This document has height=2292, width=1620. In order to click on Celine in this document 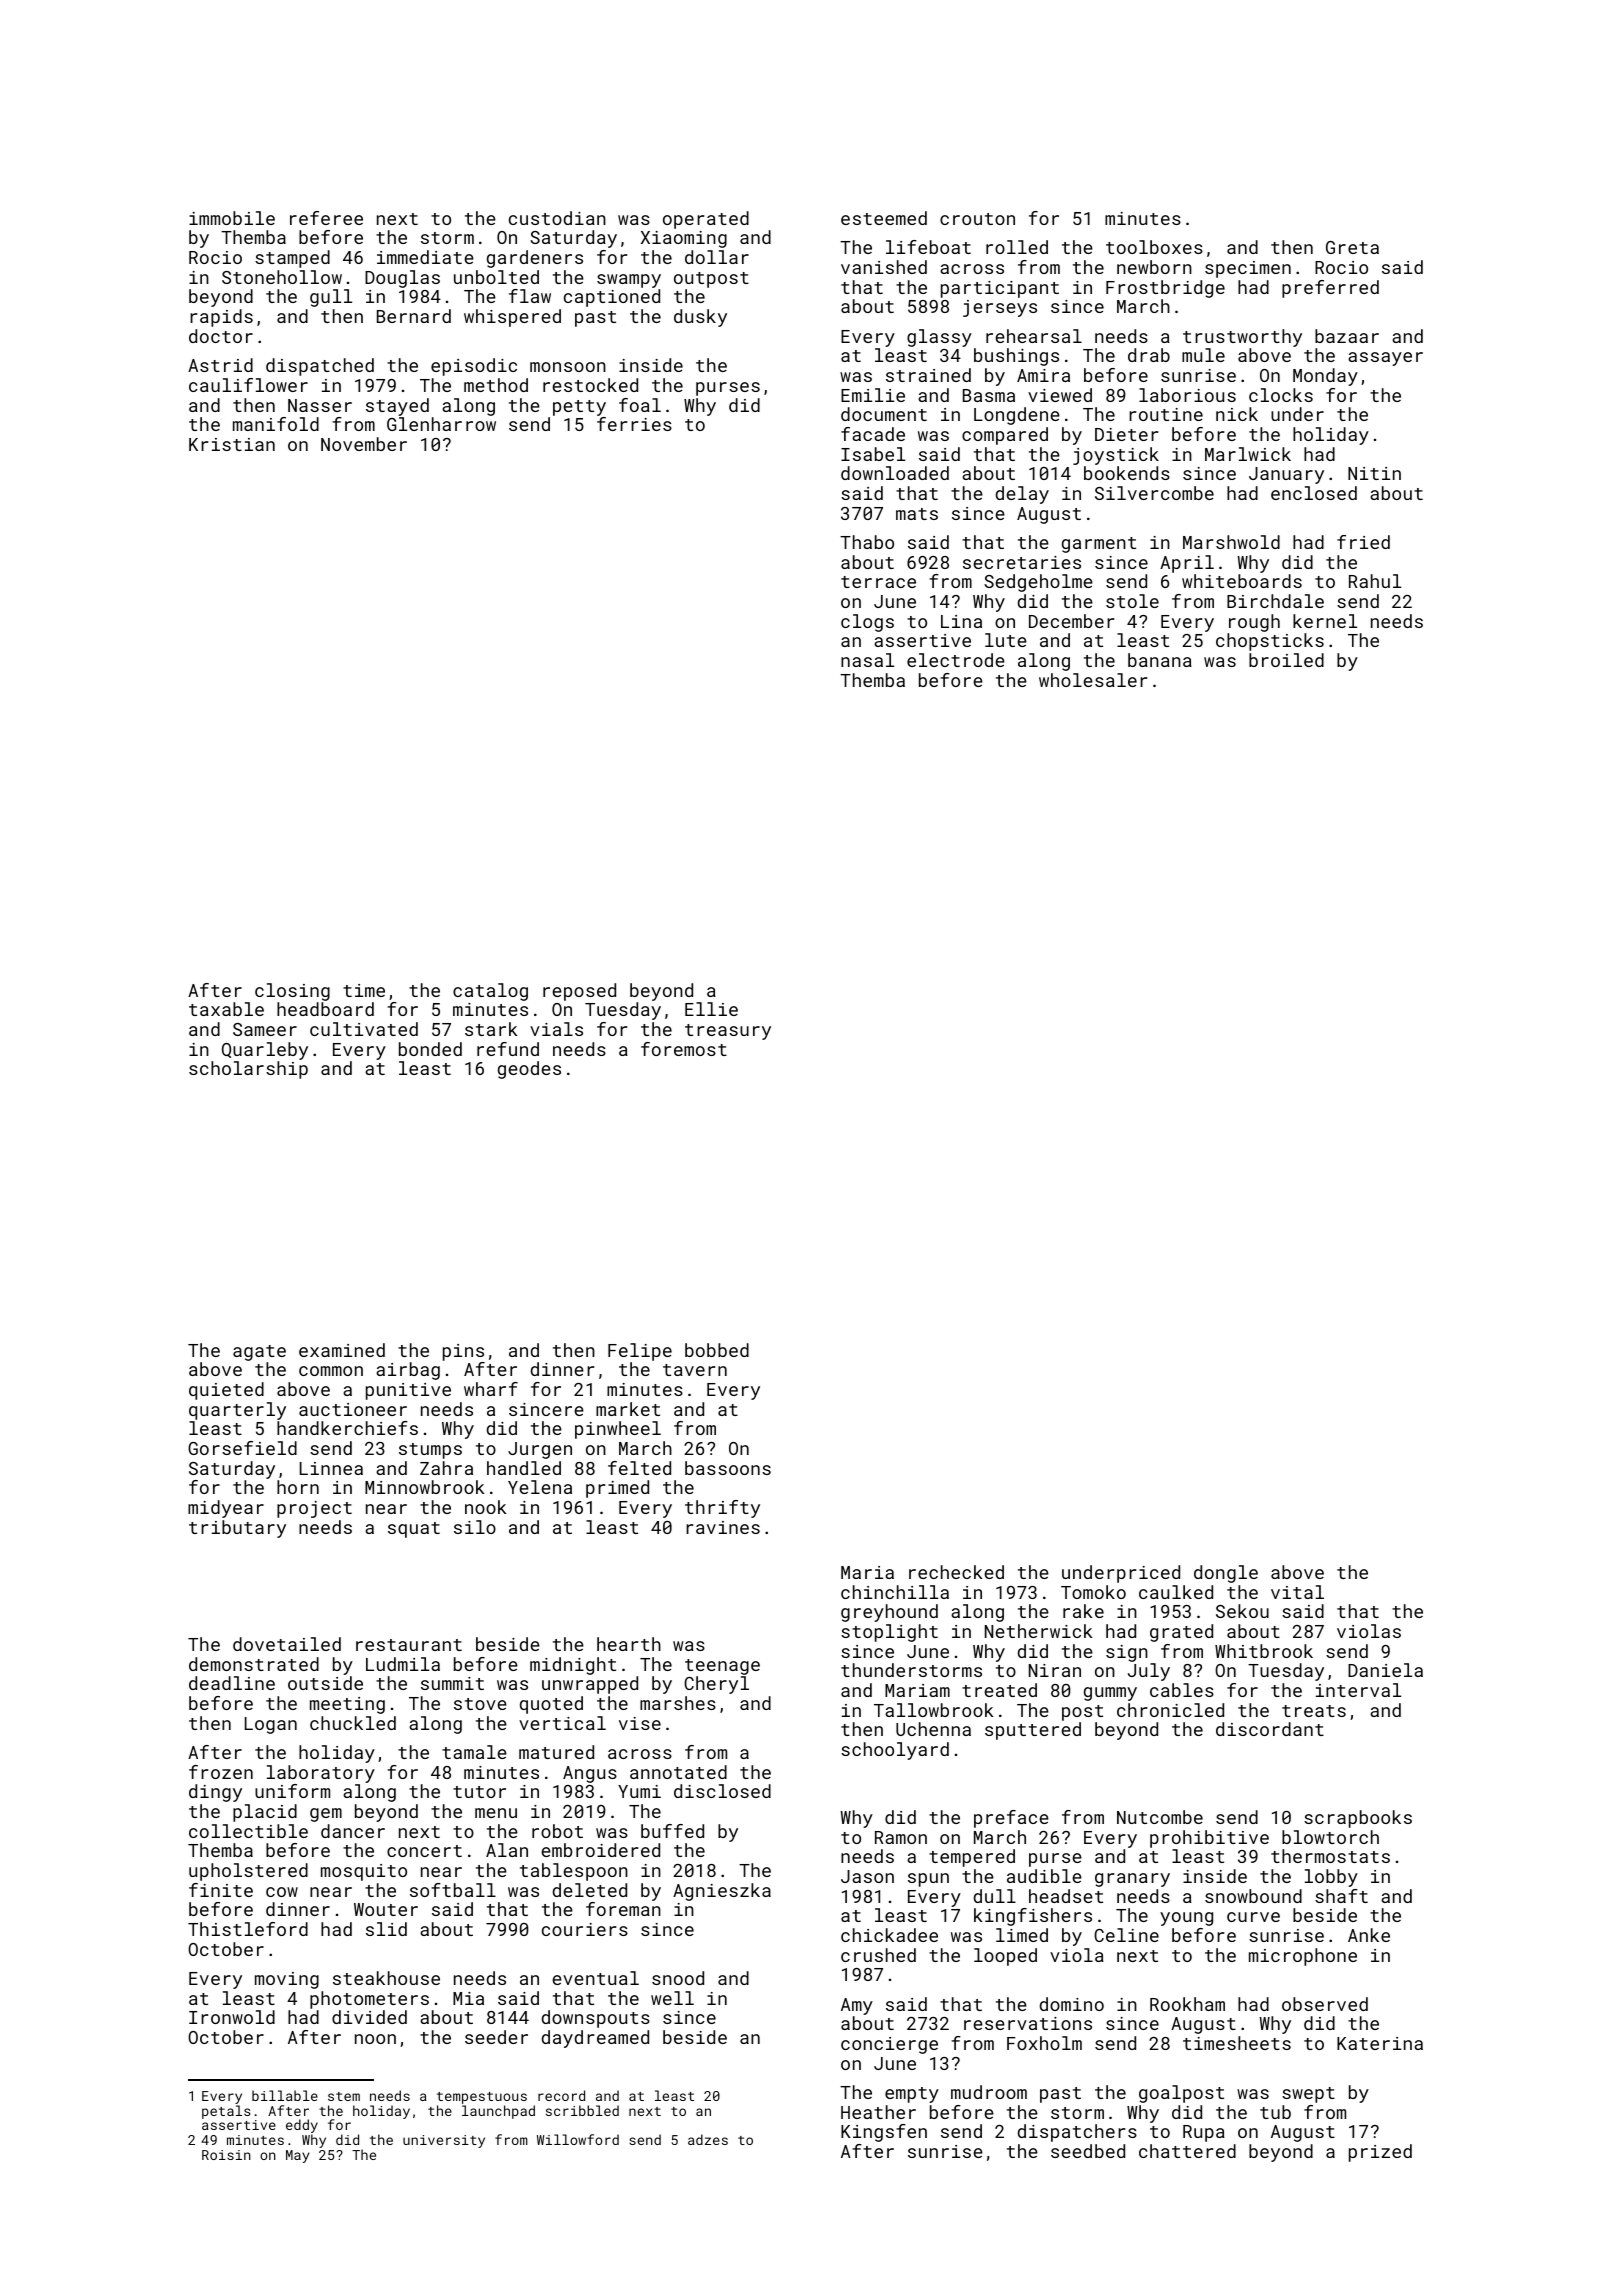, I will do `click(1126, 1935)`.
